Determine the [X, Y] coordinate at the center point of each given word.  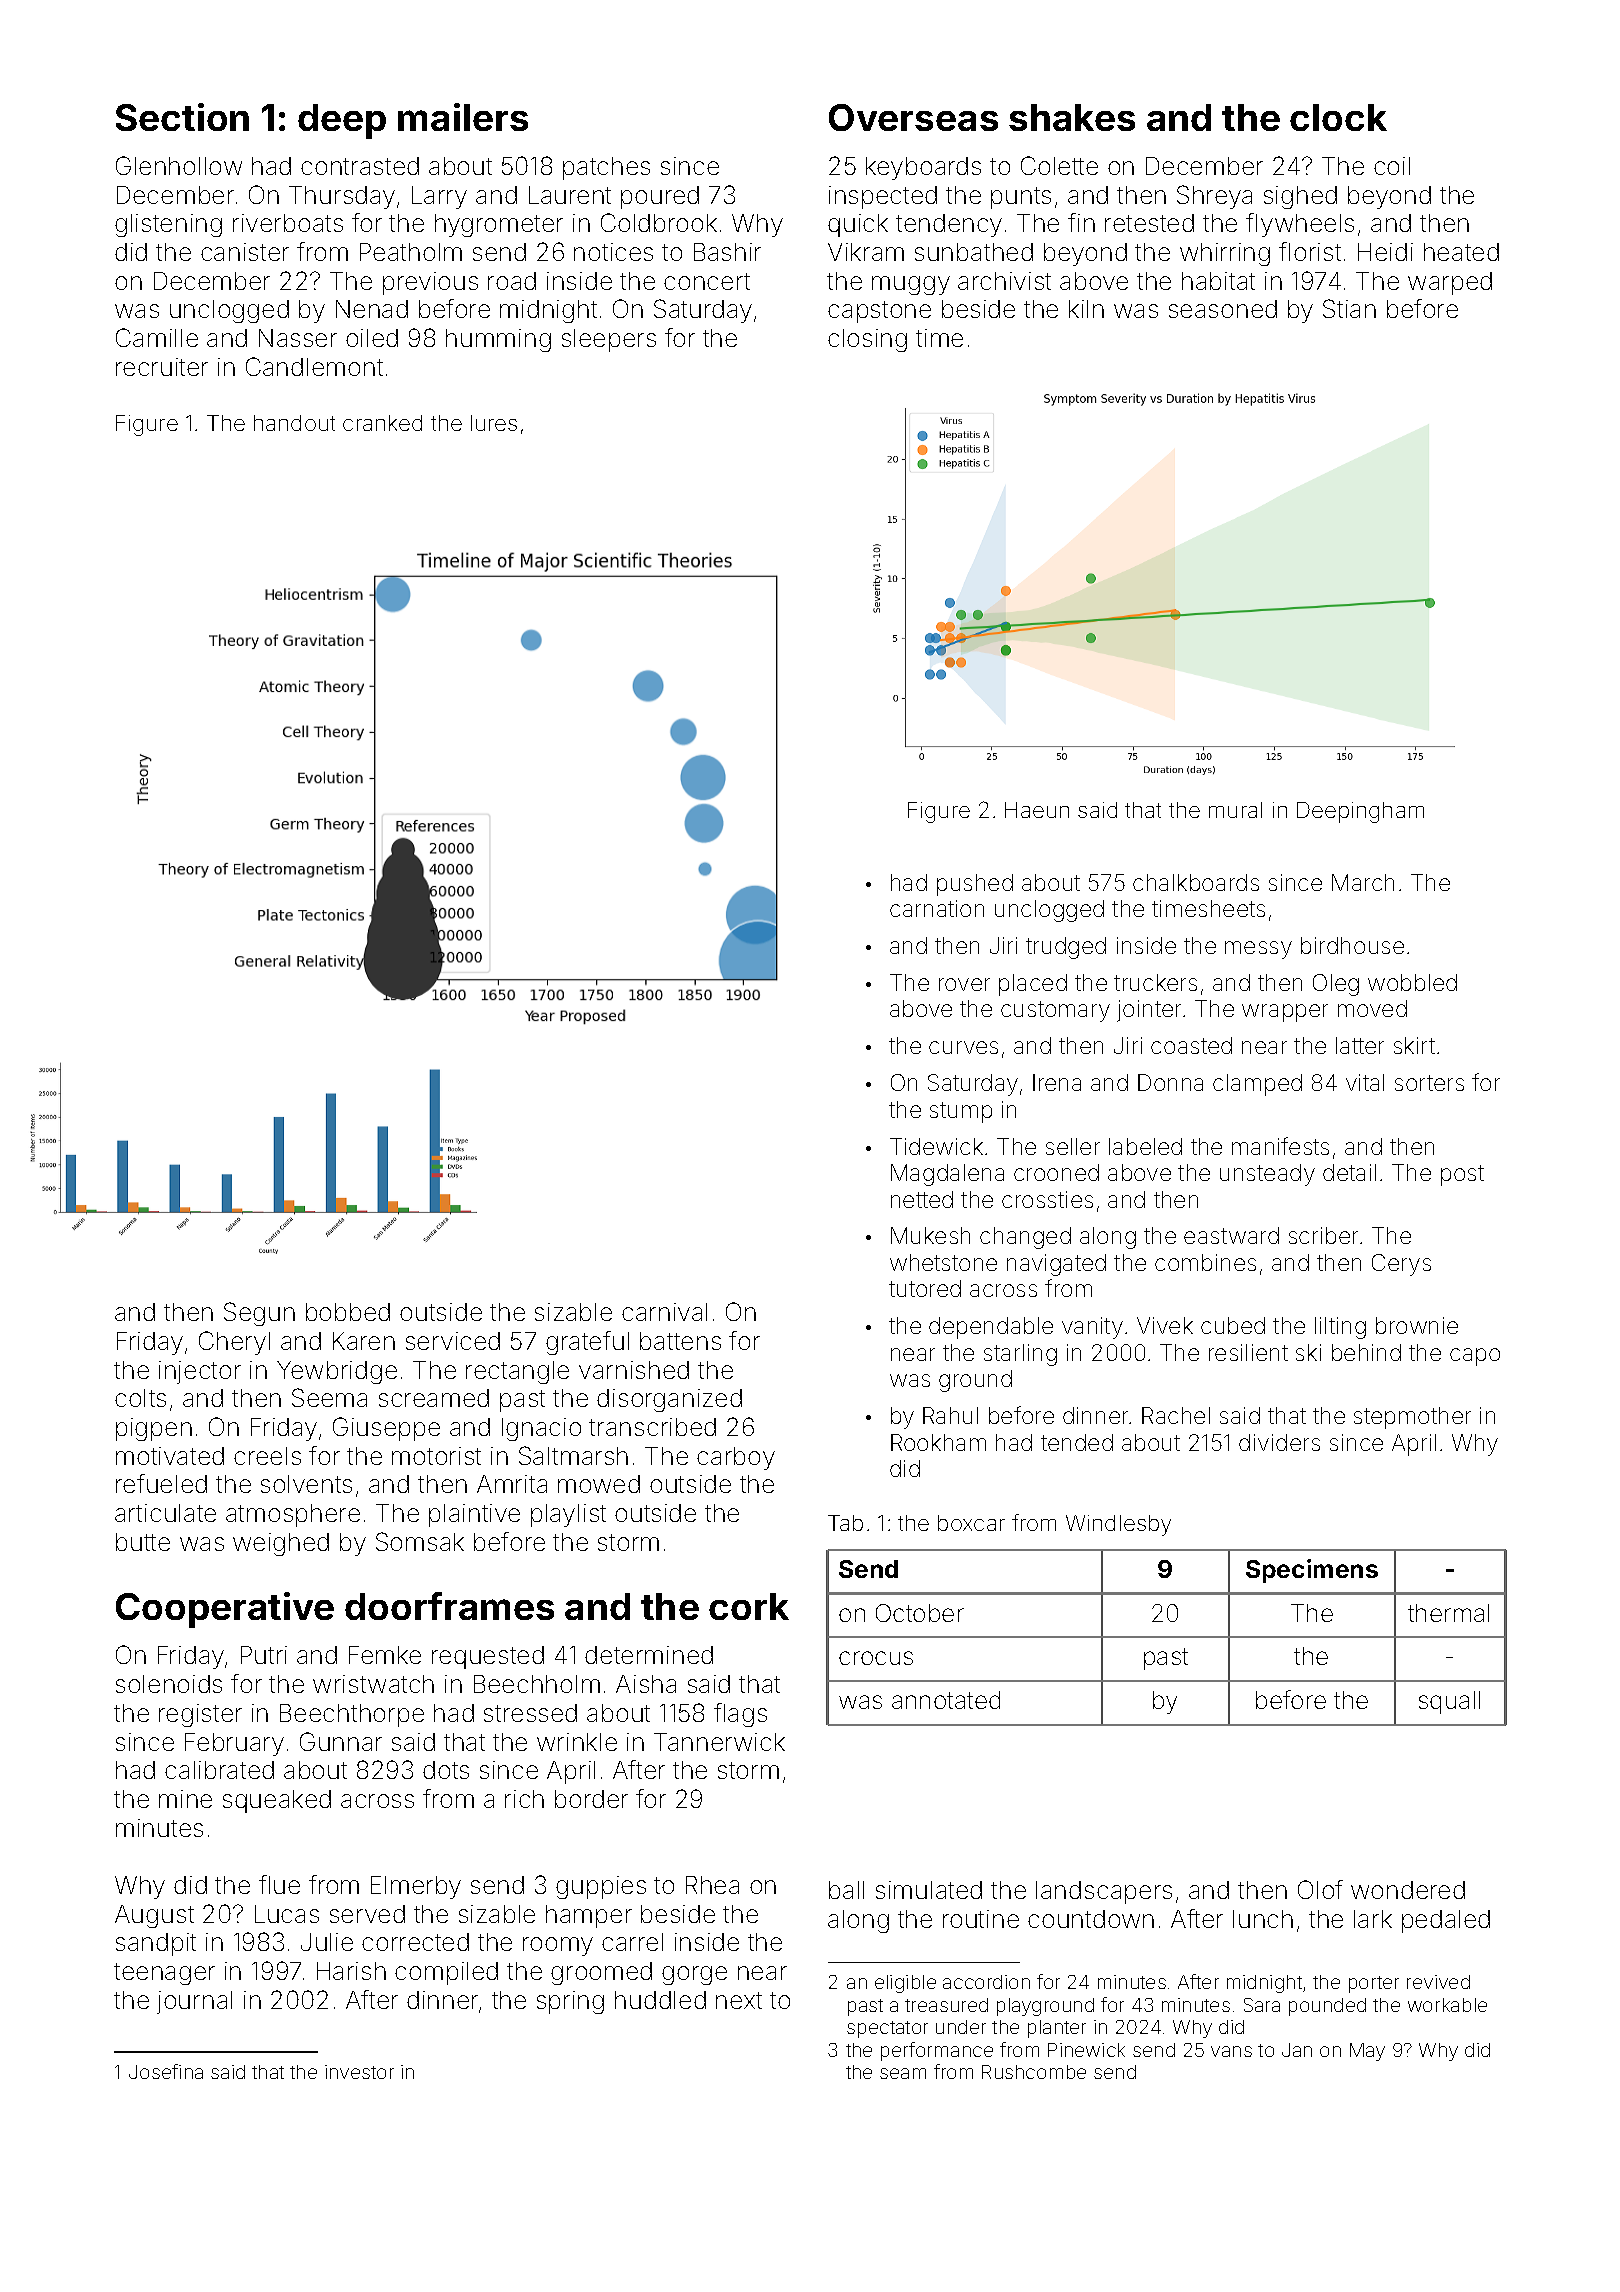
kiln [1086, 309]
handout [294, 423]
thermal [1448, 1613]
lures [494, 423]
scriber [1323, 1235]
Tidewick [936, 1146]
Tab [845, 1523]
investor [359, 2072]
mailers [463, 117]
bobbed [348, 1312]
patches [606, 168]
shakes [1072, 117]
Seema [329, 1397]
